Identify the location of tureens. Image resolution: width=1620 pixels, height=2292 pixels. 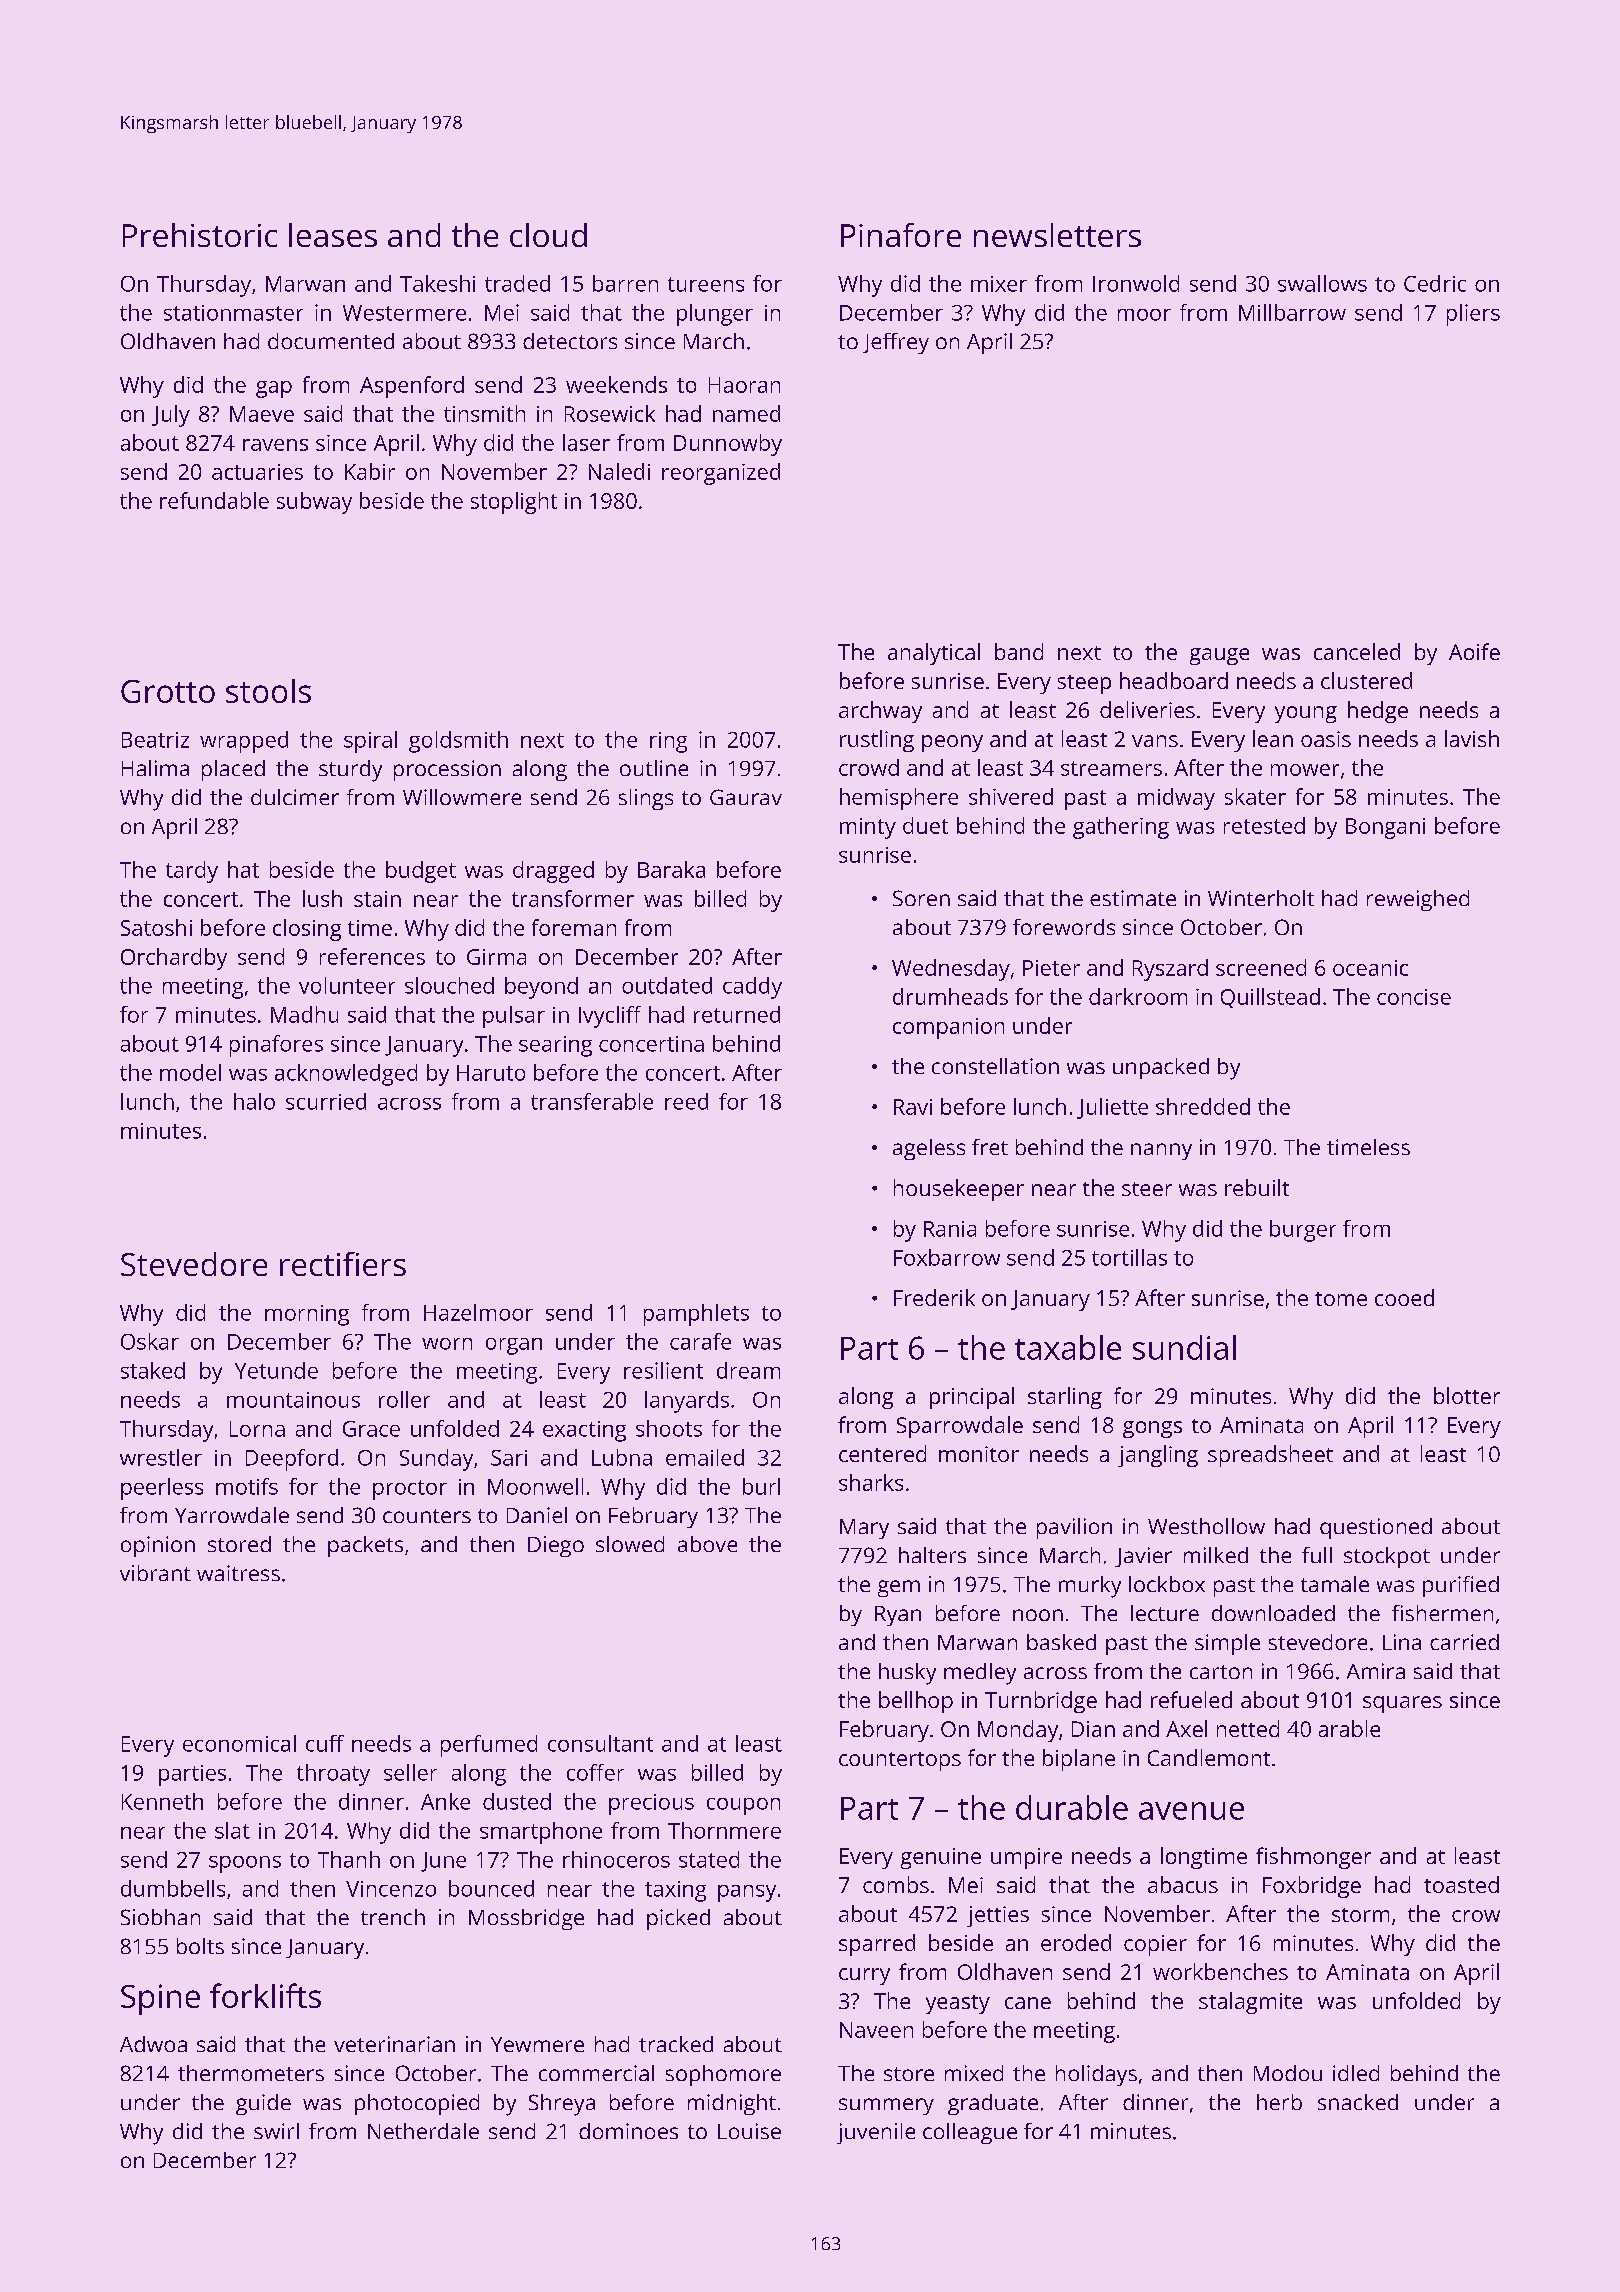
(706, 284).
